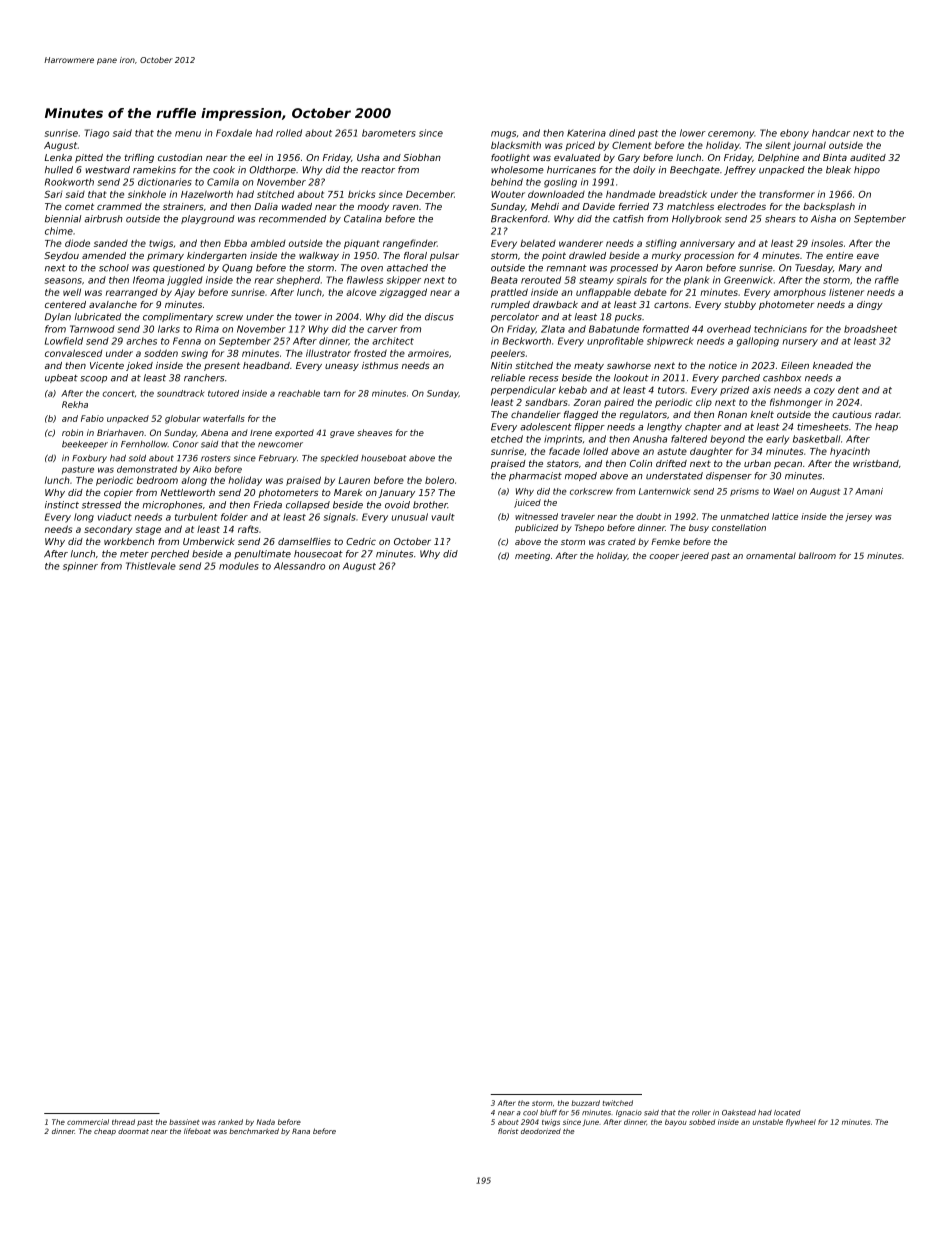  What do you see at coordinates (581, 415) in the image?
I see `flagged` at bounding box center [581, 415].
